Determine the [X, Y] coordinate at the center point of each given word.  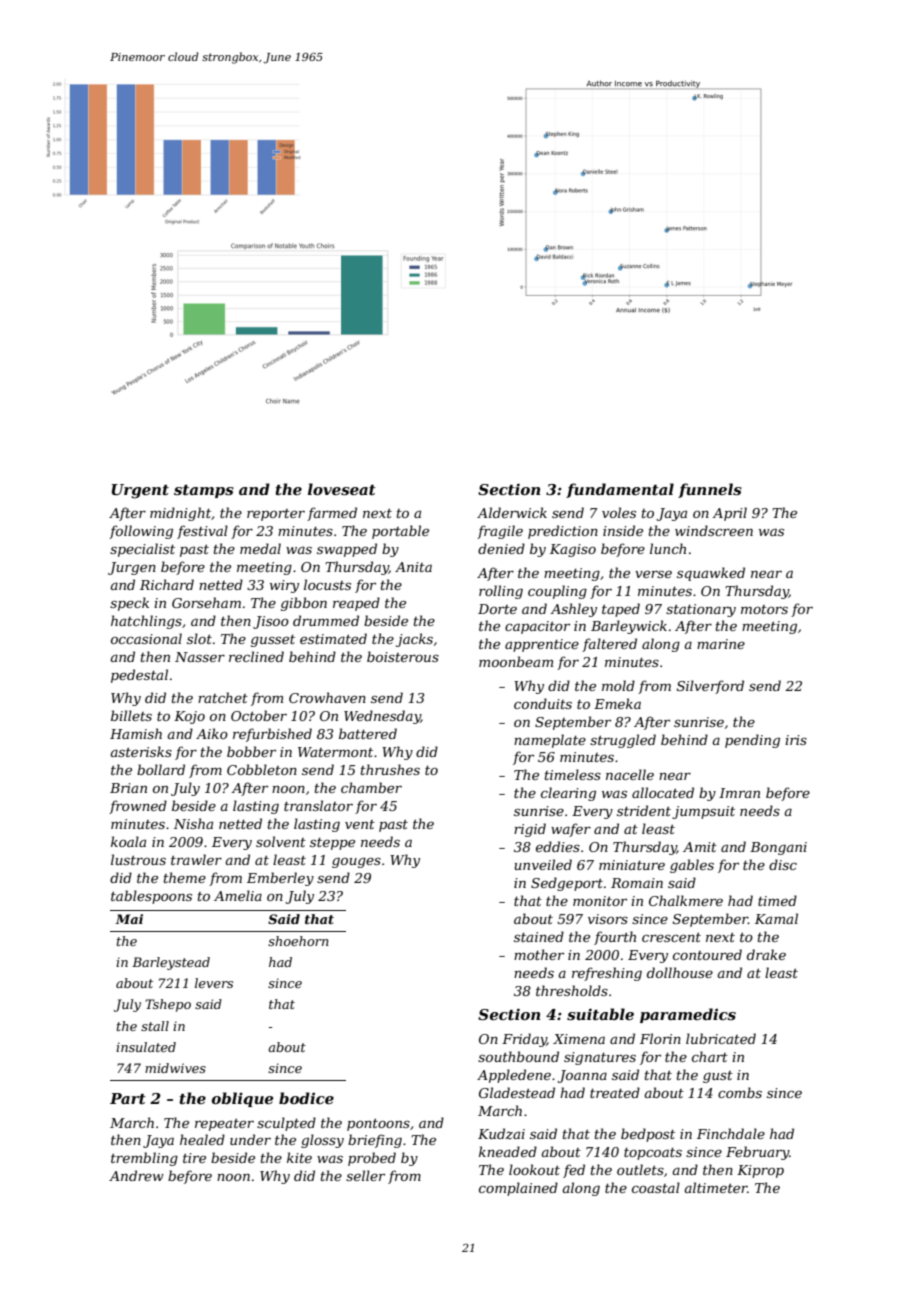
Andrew [136, 1175]
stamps [204, 491]
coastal [656, 1187]
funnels [710, 490]
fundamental [620, 490]
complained [518, 1189]
